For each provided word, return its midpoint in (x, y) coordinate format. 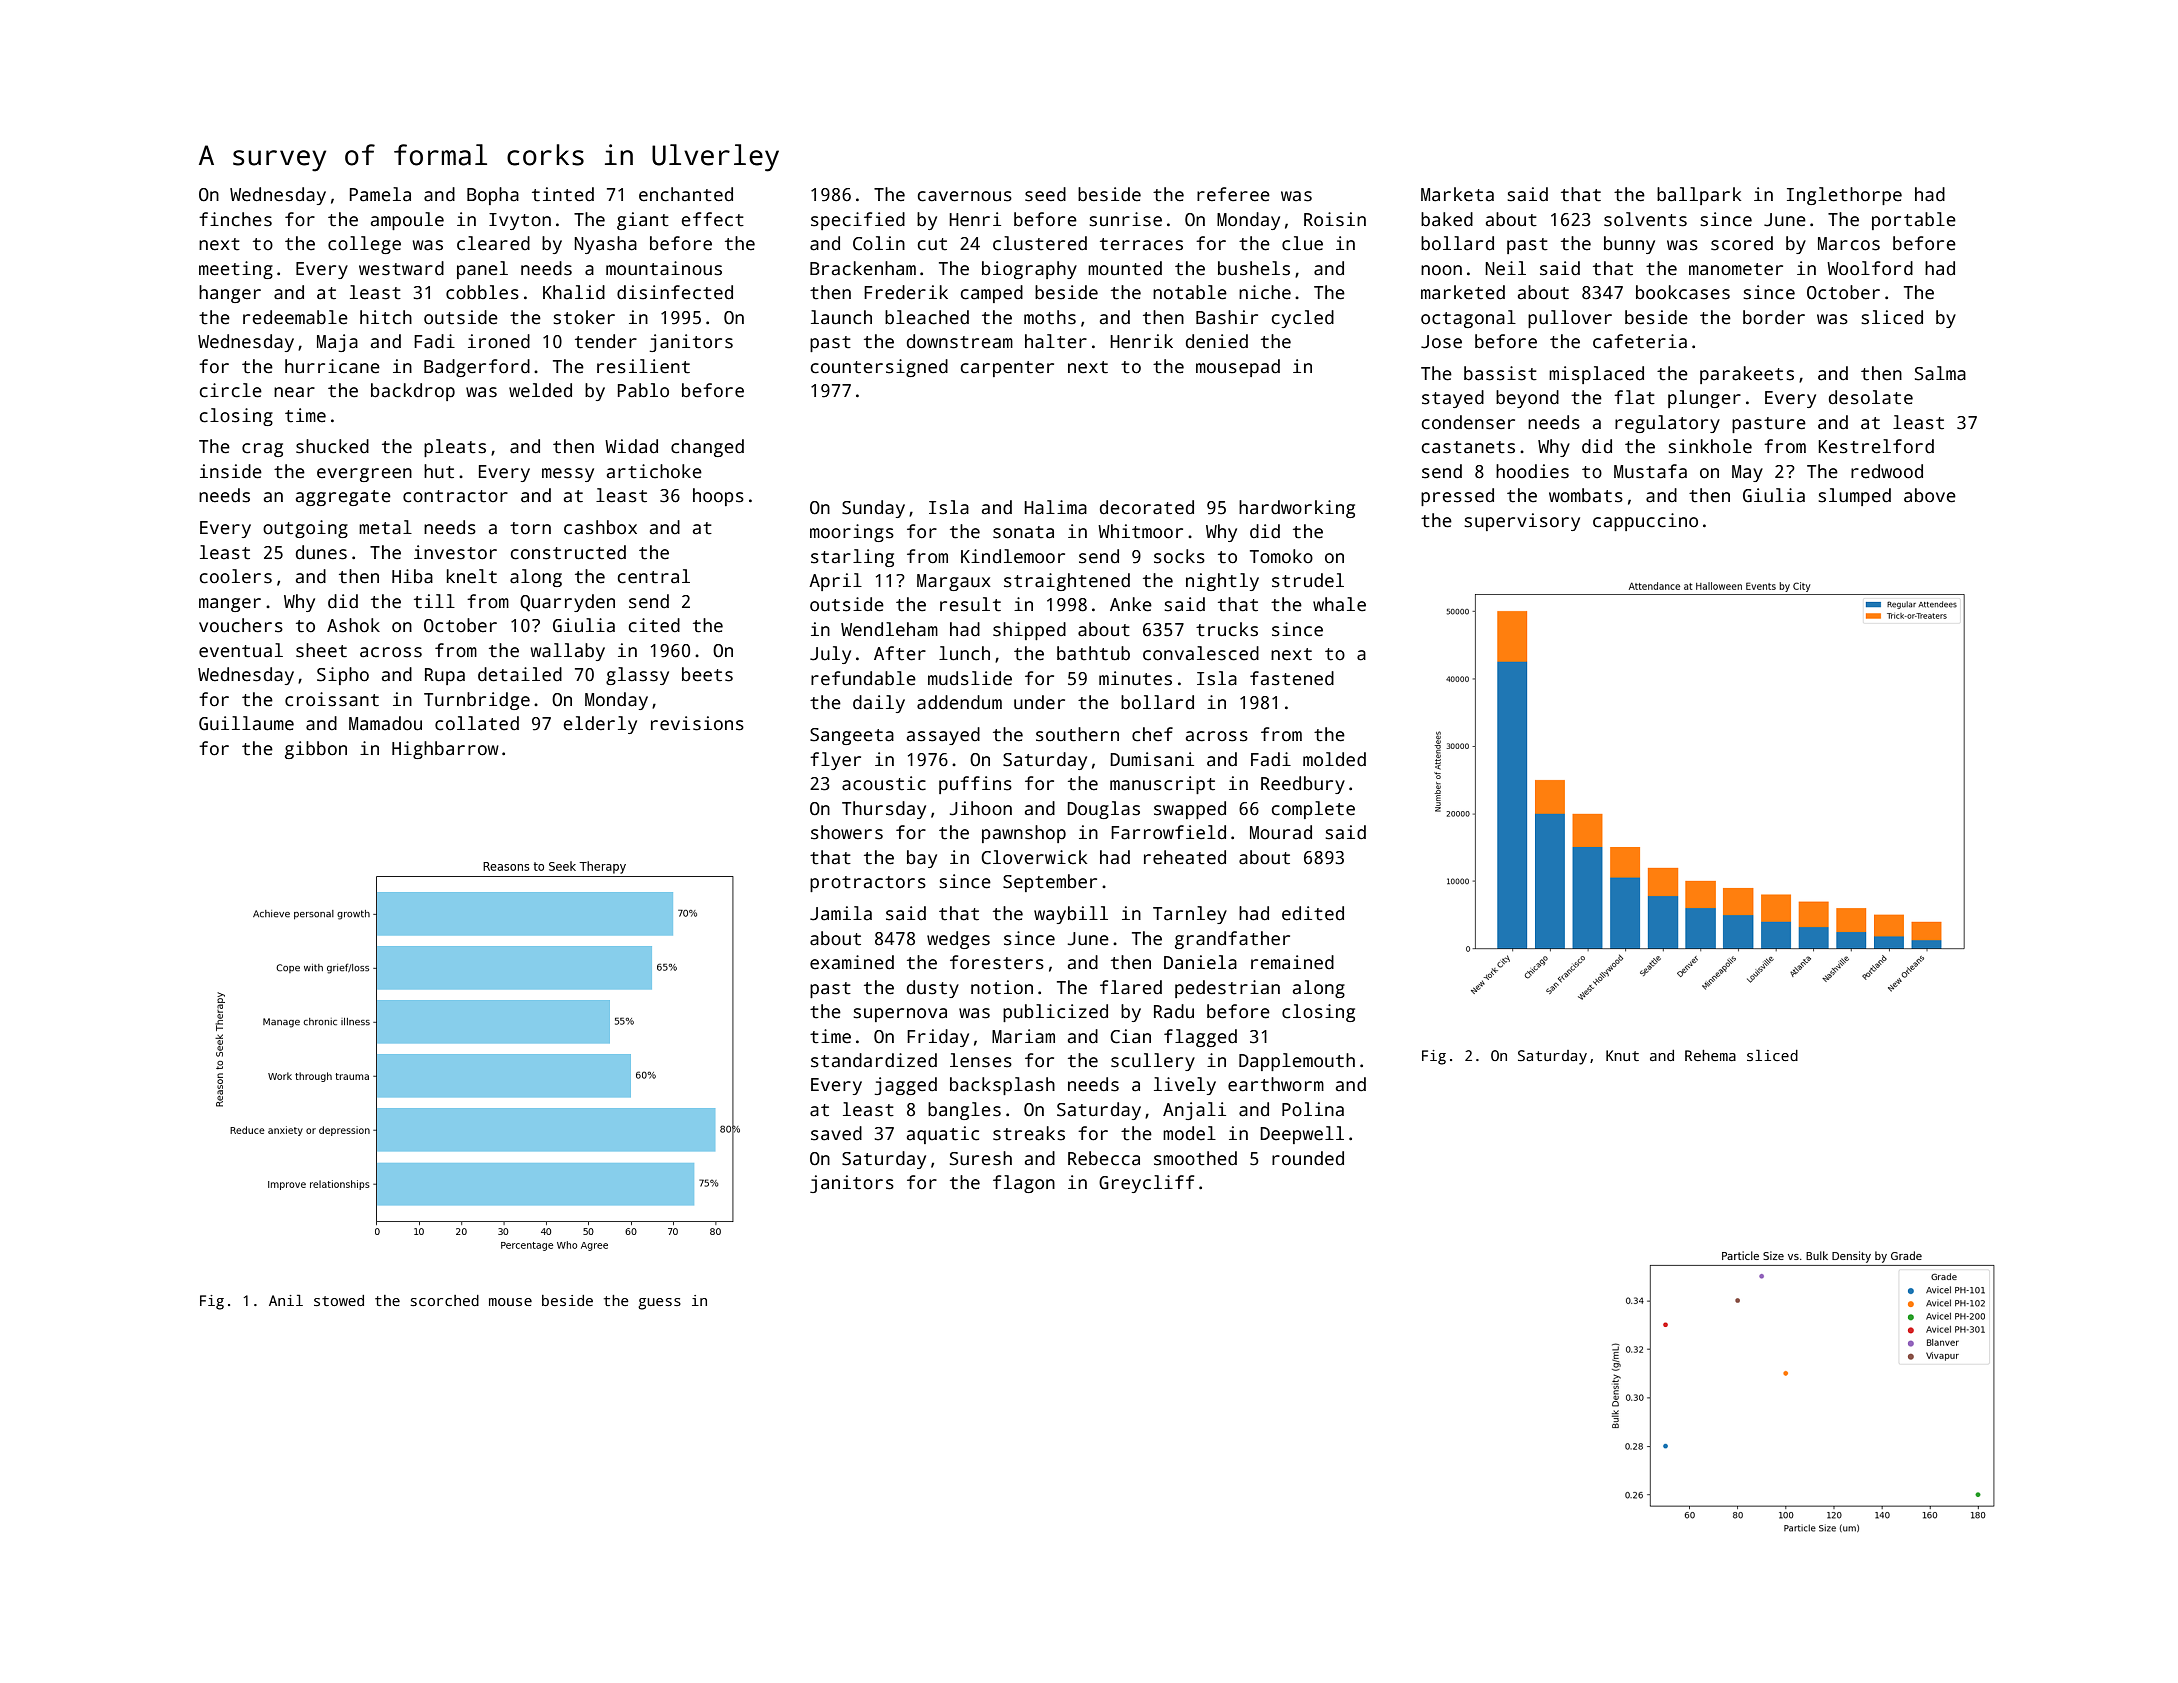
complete (1313, 810)
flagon (1024, 1184)
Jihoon (981, 808)
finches (235, 219)
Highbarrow (445, 750)
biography (1029, 270)
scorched (444, 1300)
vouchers (241, 625)
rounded (1308, 1158)
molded (1334, 759)
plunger (1704, 399)
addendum (959, 702)
